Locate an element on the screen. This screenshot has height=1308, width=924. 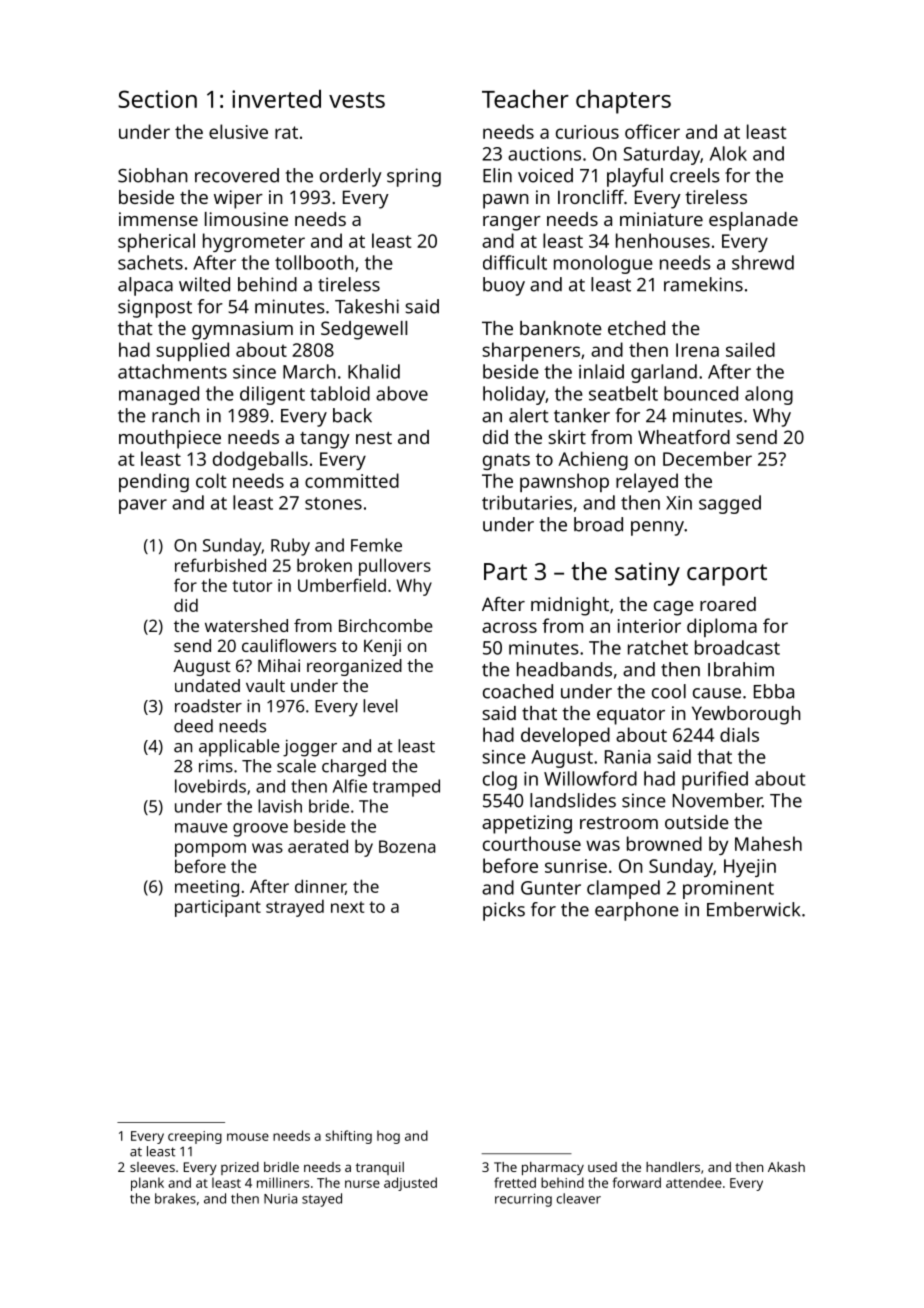
relayed is located at coordinates (647, 482).
